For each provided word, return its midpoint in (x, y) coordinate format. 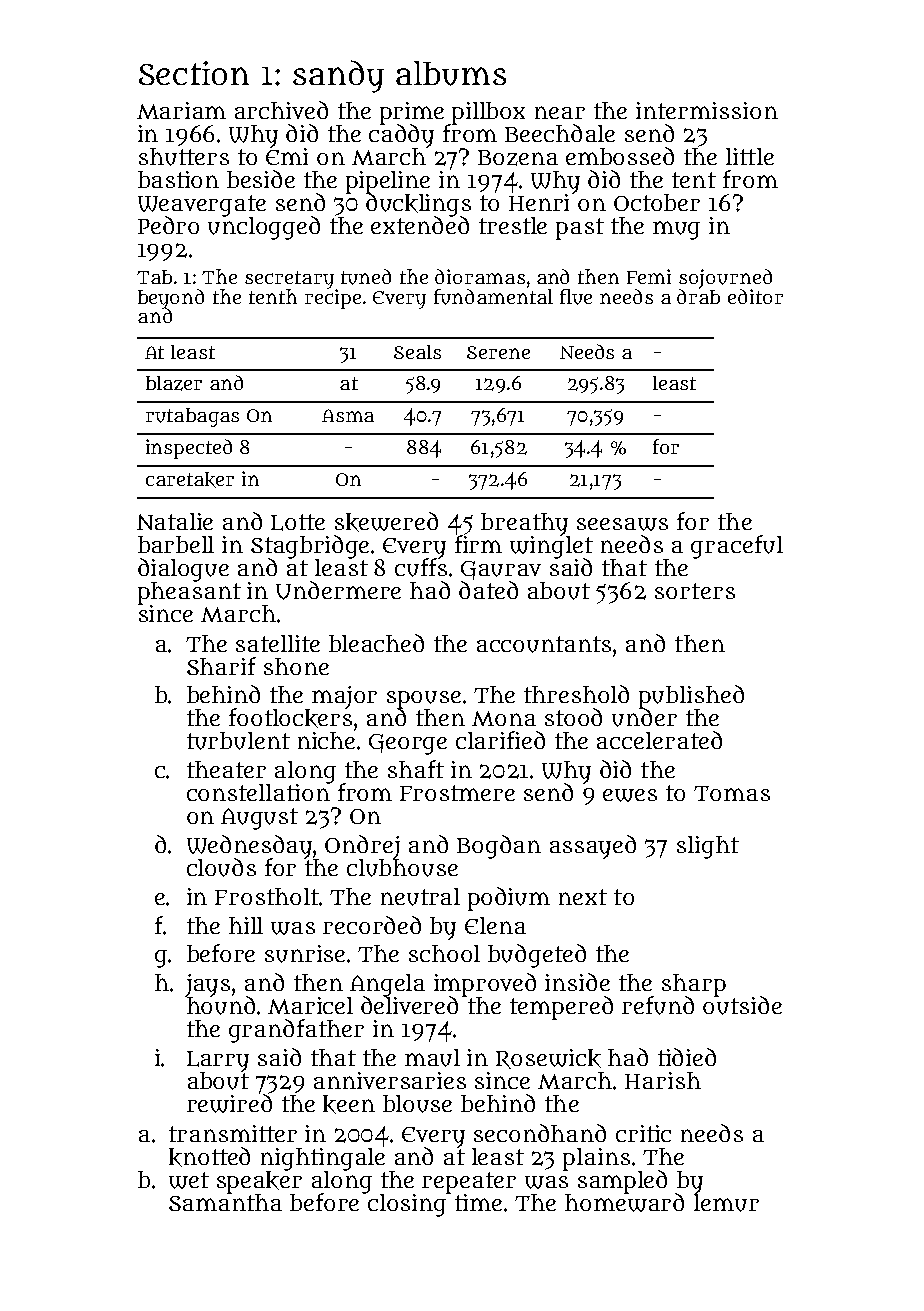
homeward (624, 1202)
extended (420, 225)
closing (409, 1205)
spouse (424, 700)
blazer (174, 383)
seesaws (622, 524)
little (750, 156)
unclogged (264, 228)
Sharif (221, 666)
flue (576, 297)
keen (349, 1104)
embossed (620, 156)
